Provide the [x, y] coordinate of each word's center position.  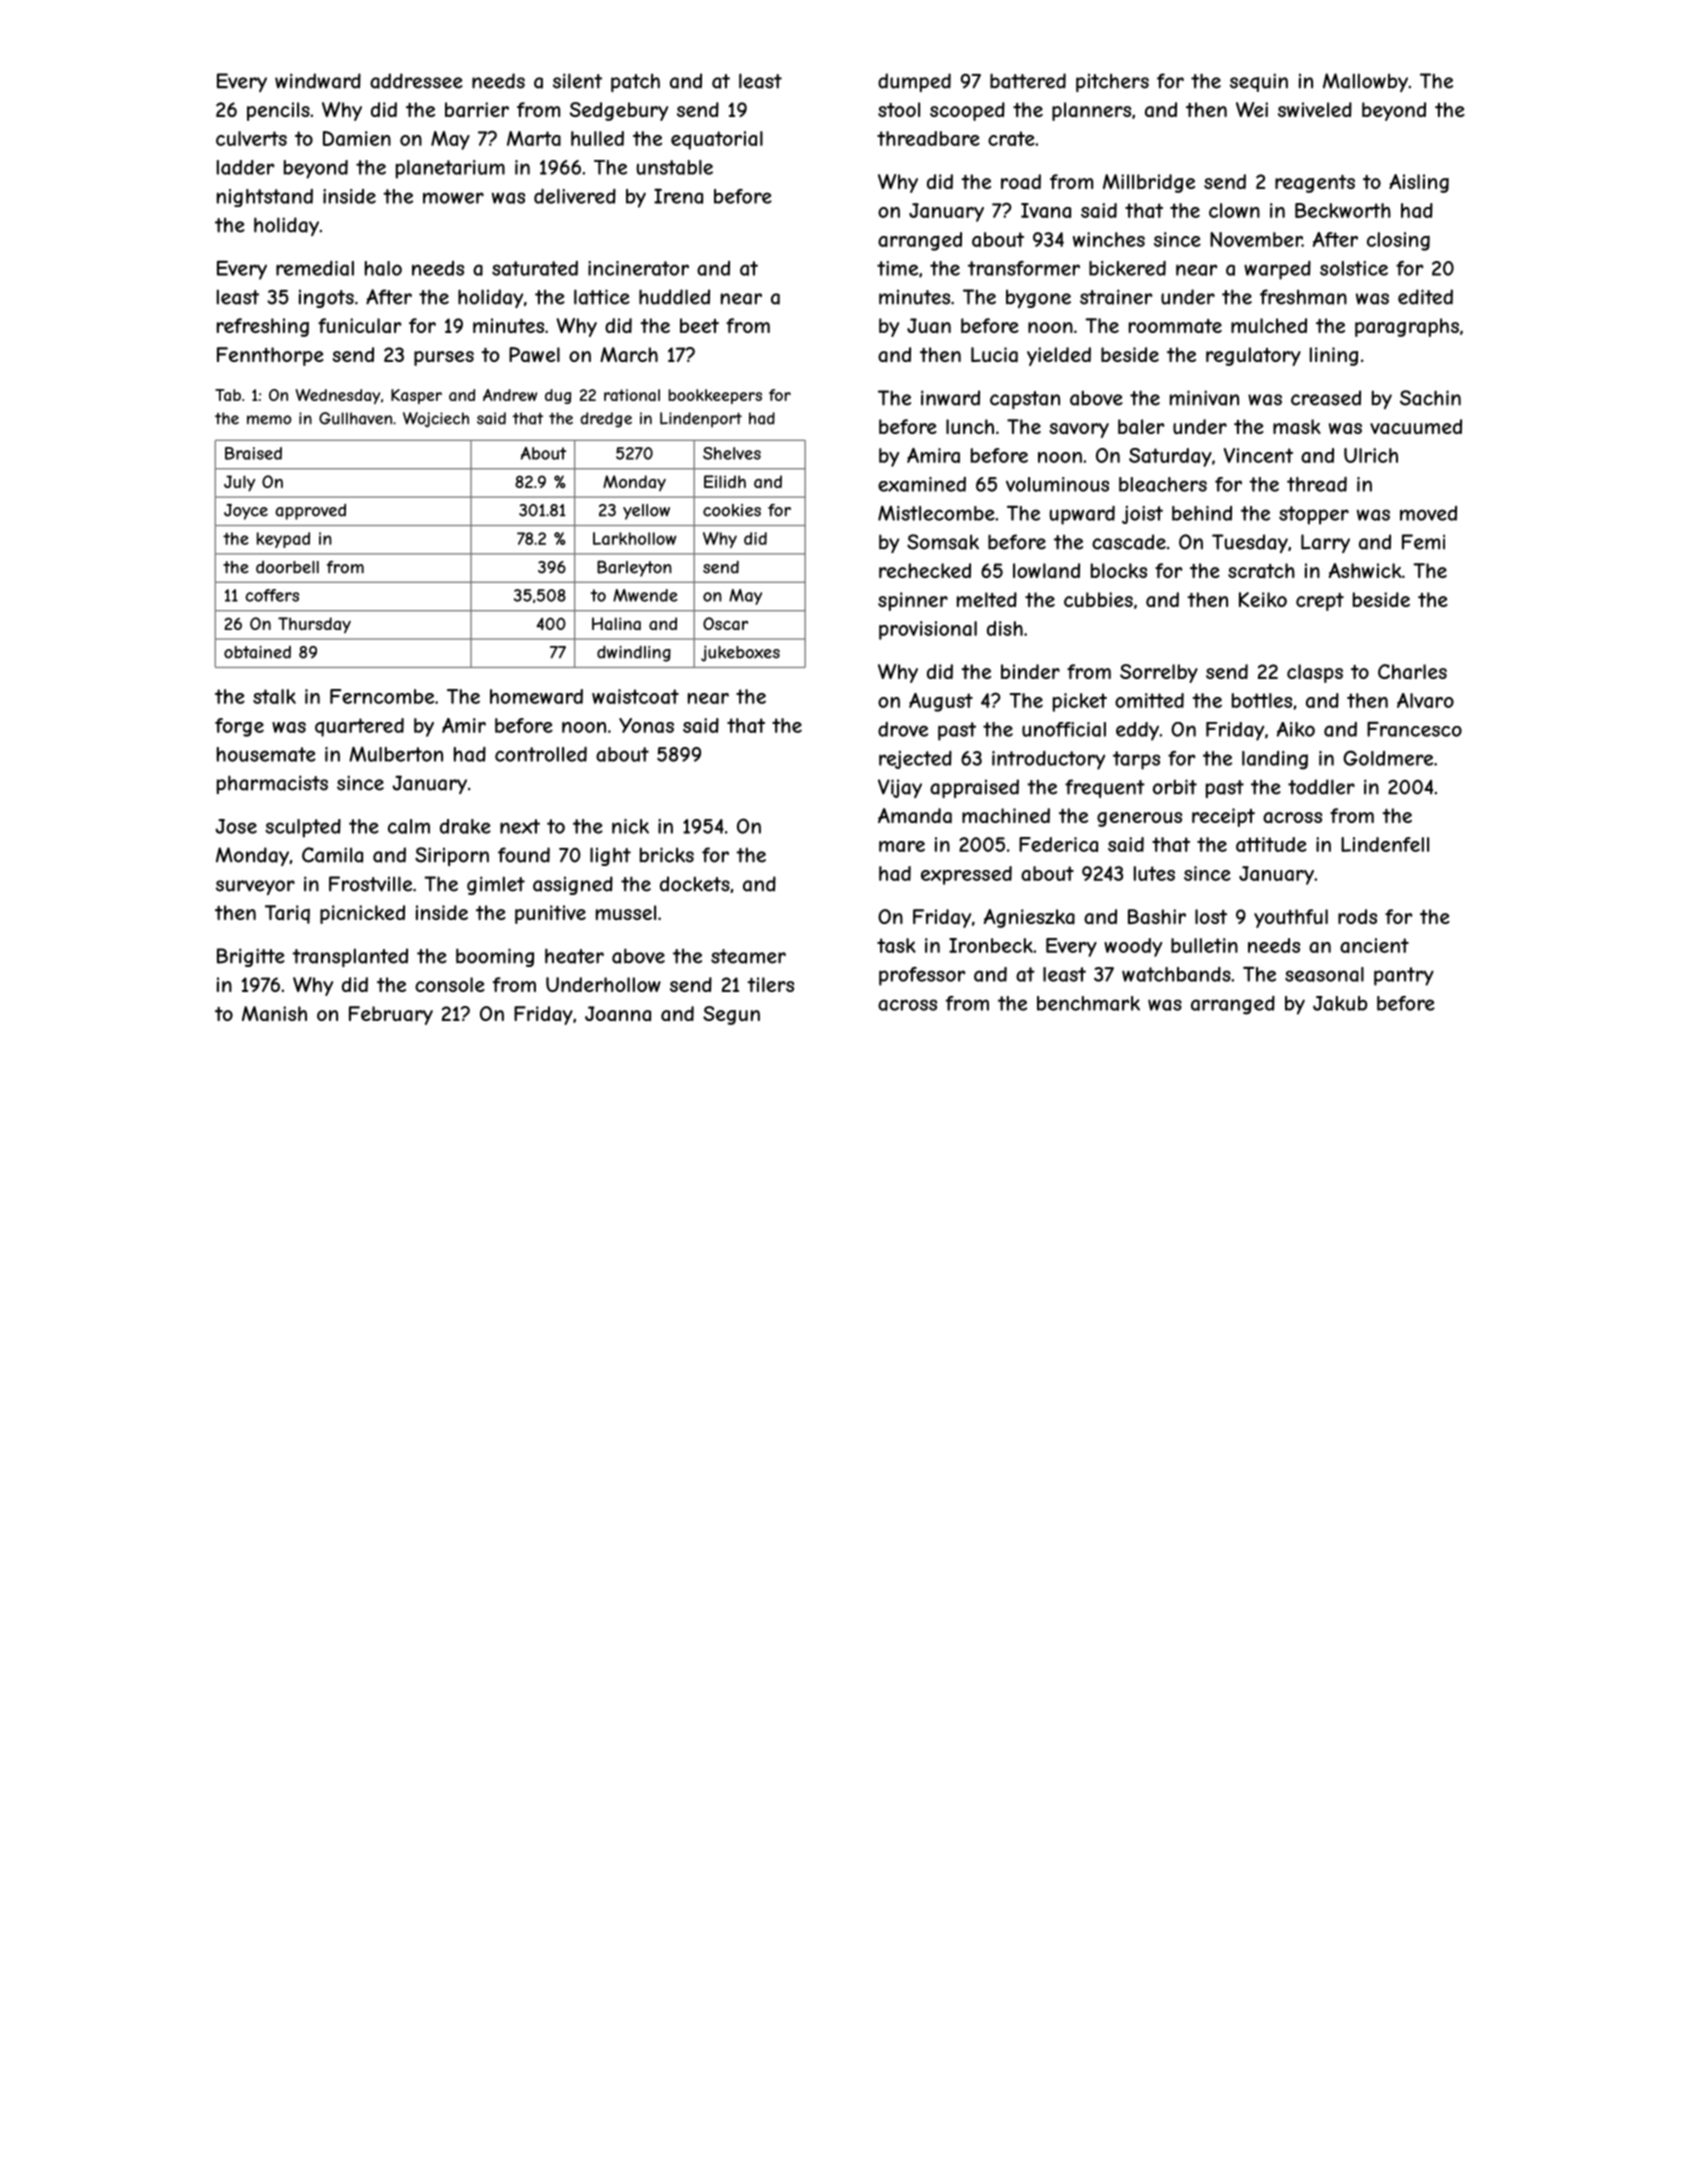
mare [902, 846]
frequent [1105, 788]
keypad [283, 540]
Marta [534, 138]
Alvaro [1425, 700]
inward [950, 398]
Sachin [1430, 398]
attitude [1271, 844]
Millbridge [1149, 183]
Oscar [725, 623]
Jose [236, 826]
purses [444, 358]
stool [899, 109]
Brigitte [251, 957]
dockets [695, 884]
